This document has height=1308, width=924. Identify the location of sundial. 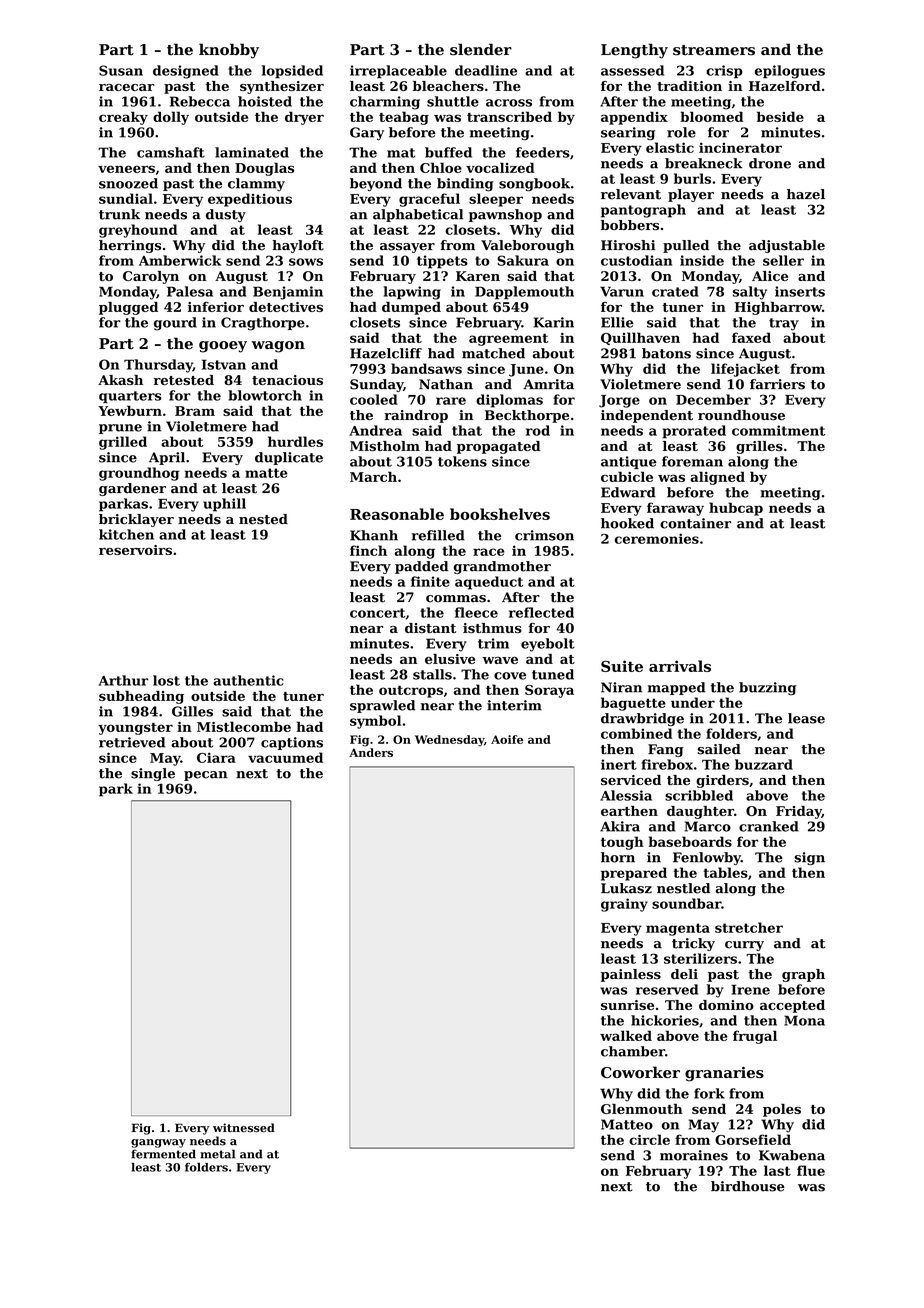
(126, 198).
